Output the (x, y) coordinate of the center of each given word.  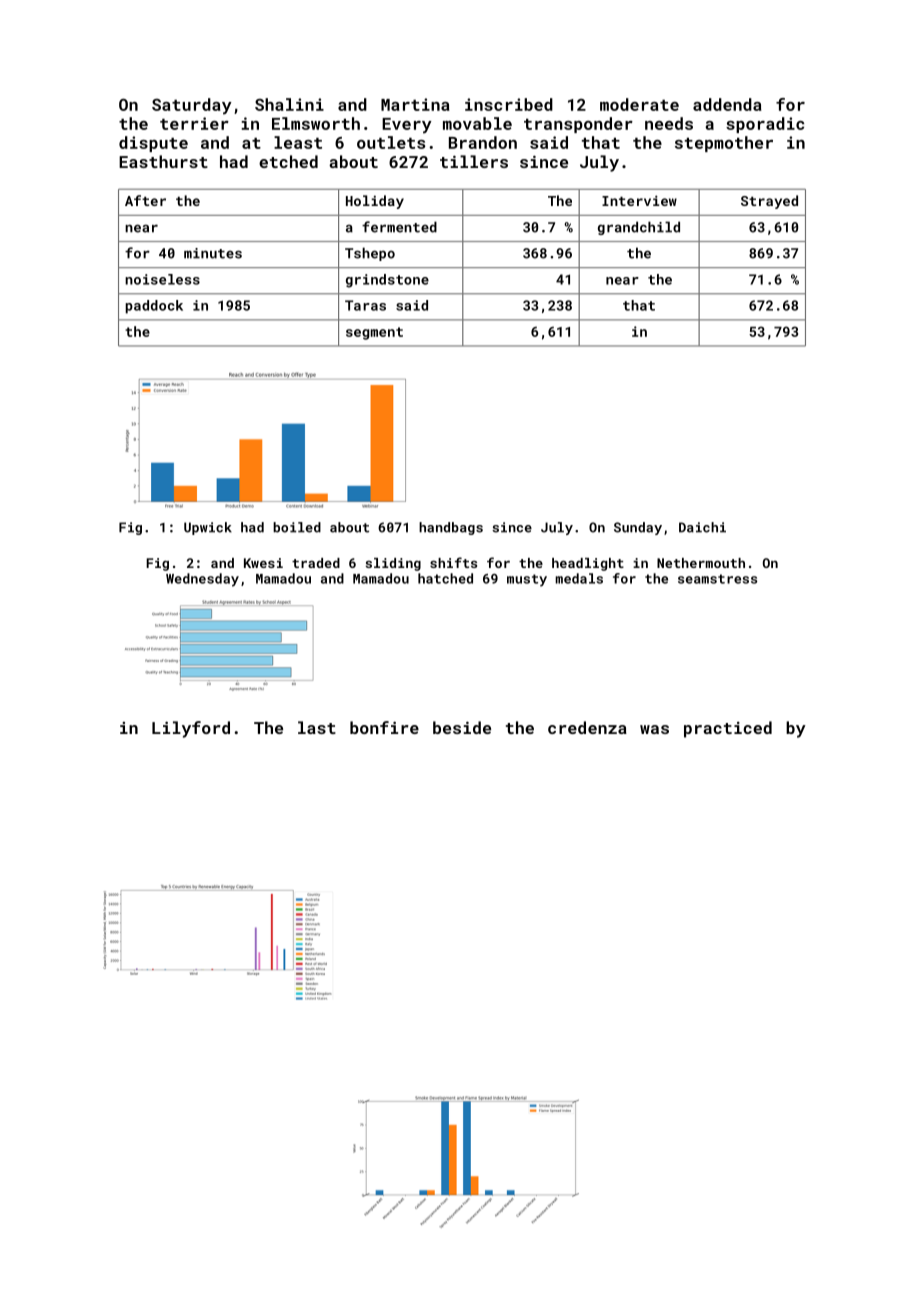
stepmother (724, 144)
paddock (154, 307)
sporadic (765, 125)
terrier (194, 123)
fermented (399, 227)
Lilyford (191, 729)
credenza (587, 727)
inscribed (509, 104)
